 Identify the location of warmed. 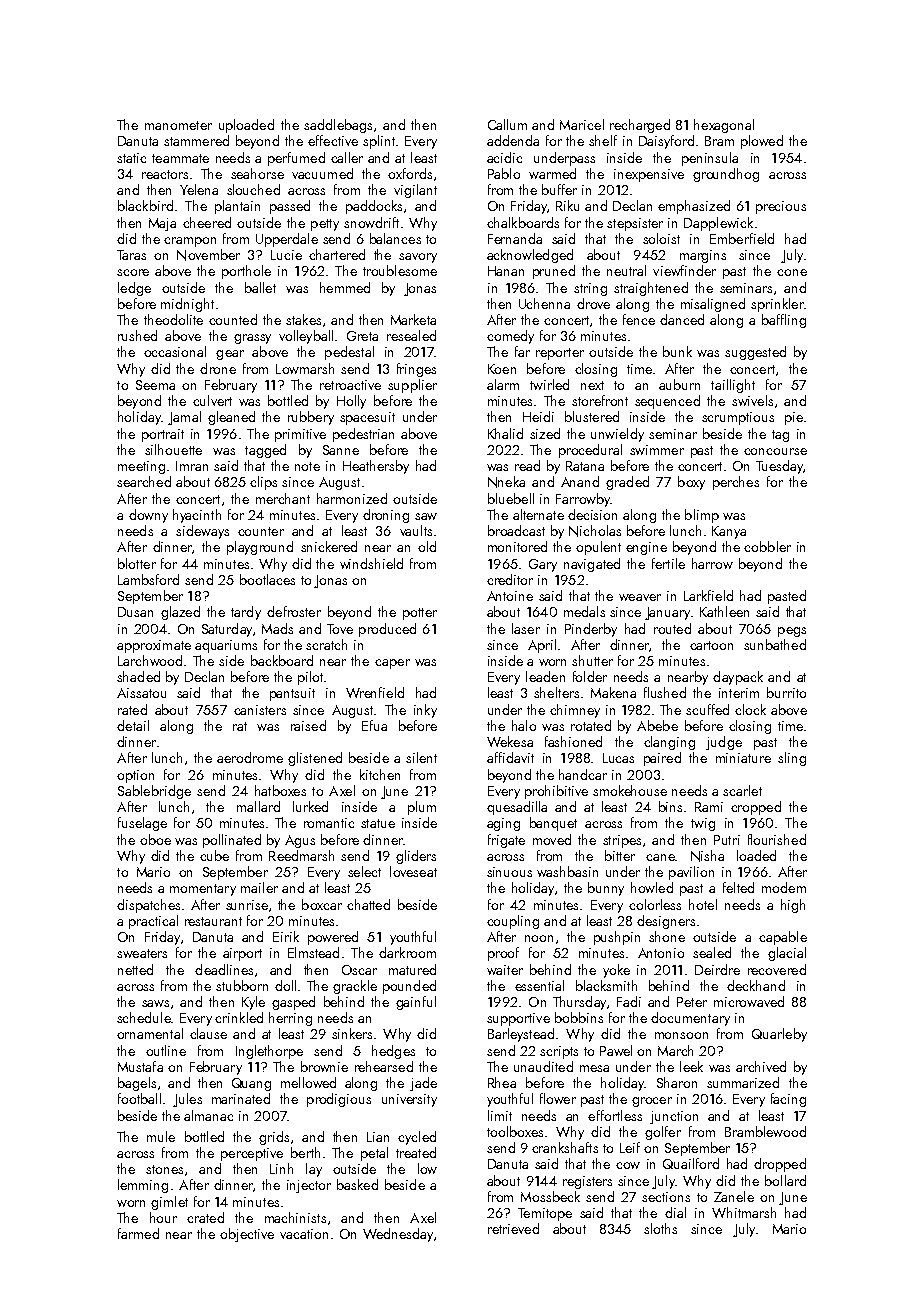
(552, 173).
